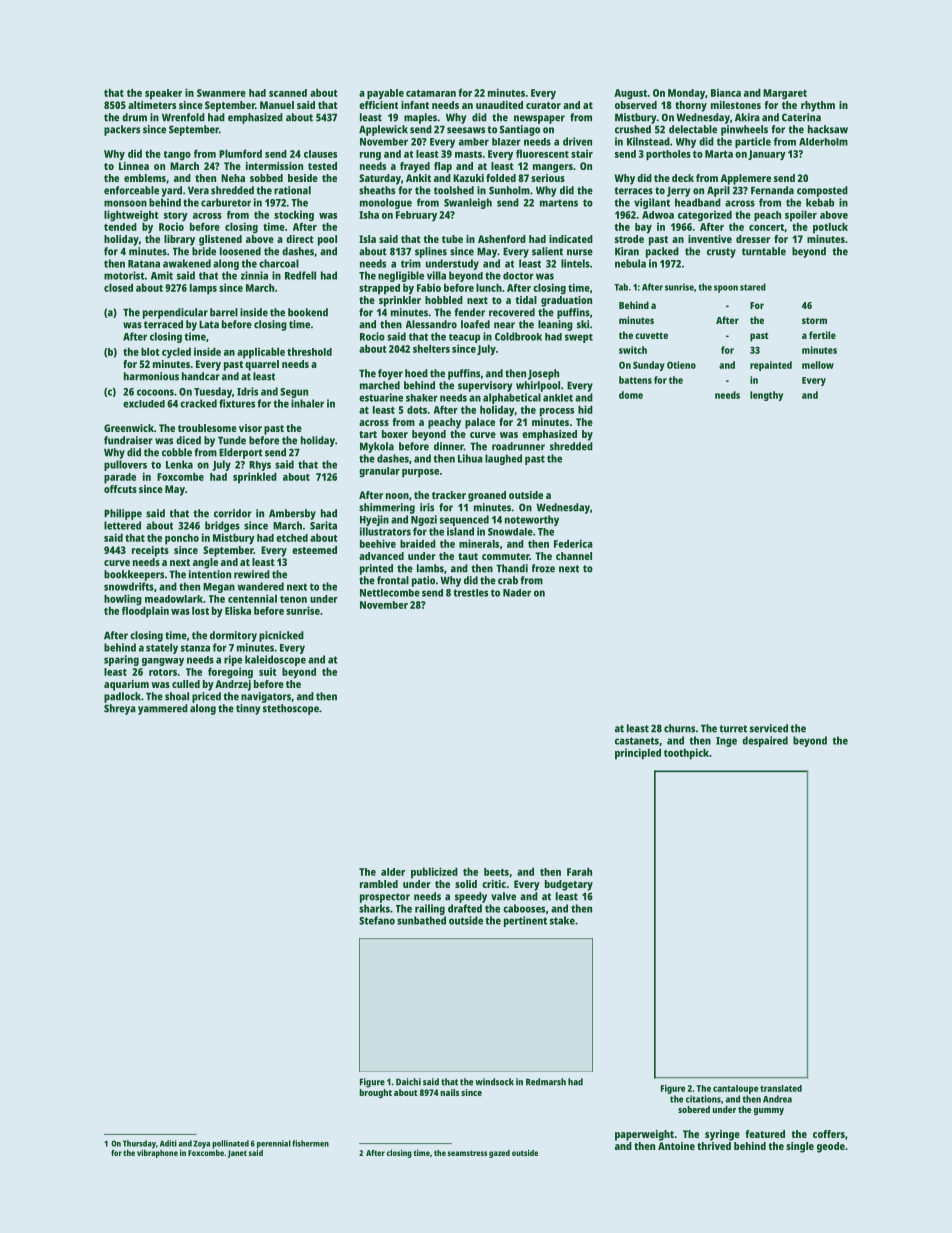 This page has height=1233, width=952. I want to click on Stefano, so click(377, 920).
